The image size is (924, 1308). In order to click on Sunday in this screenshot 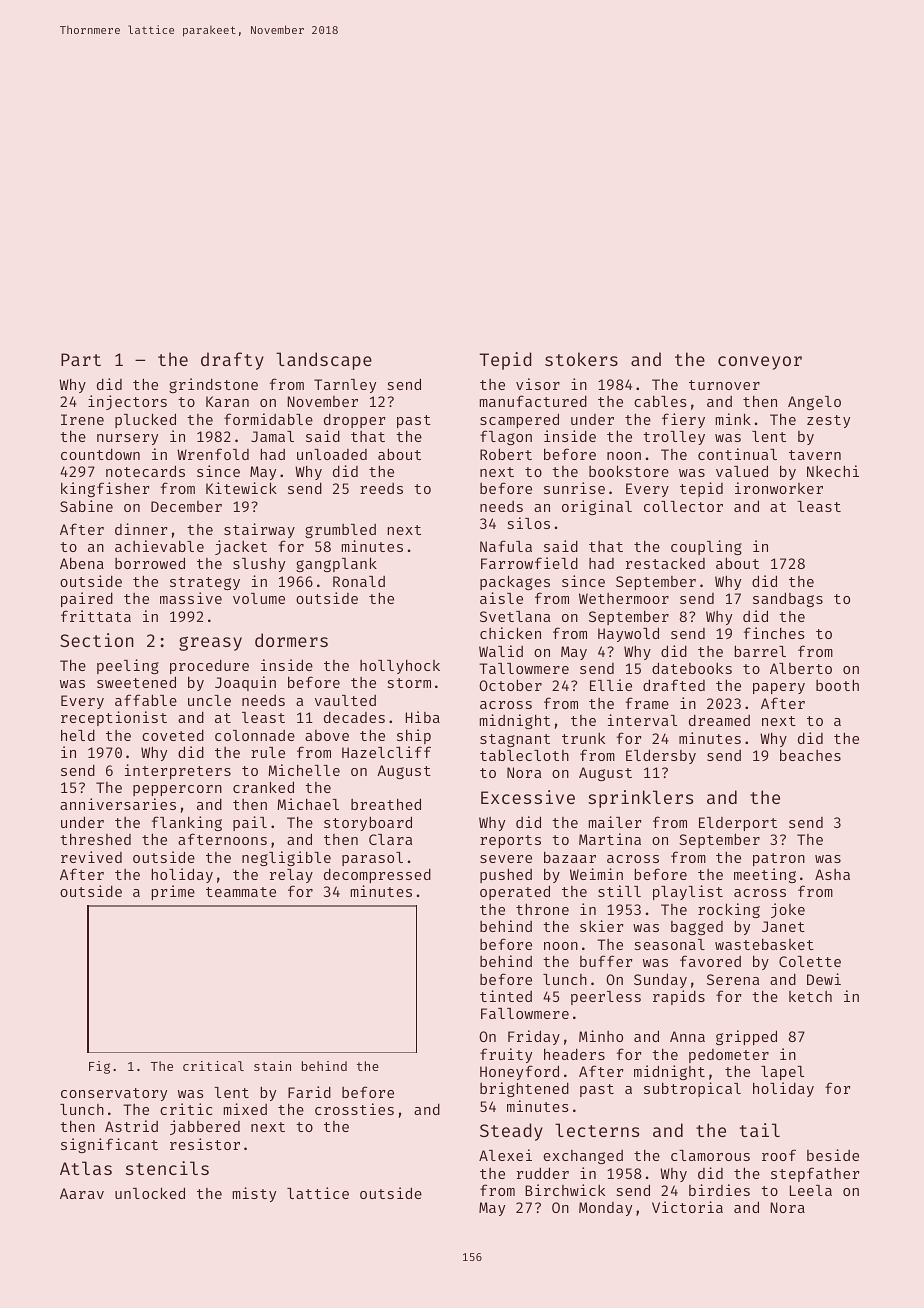, I will do `click(660, 980)`.
